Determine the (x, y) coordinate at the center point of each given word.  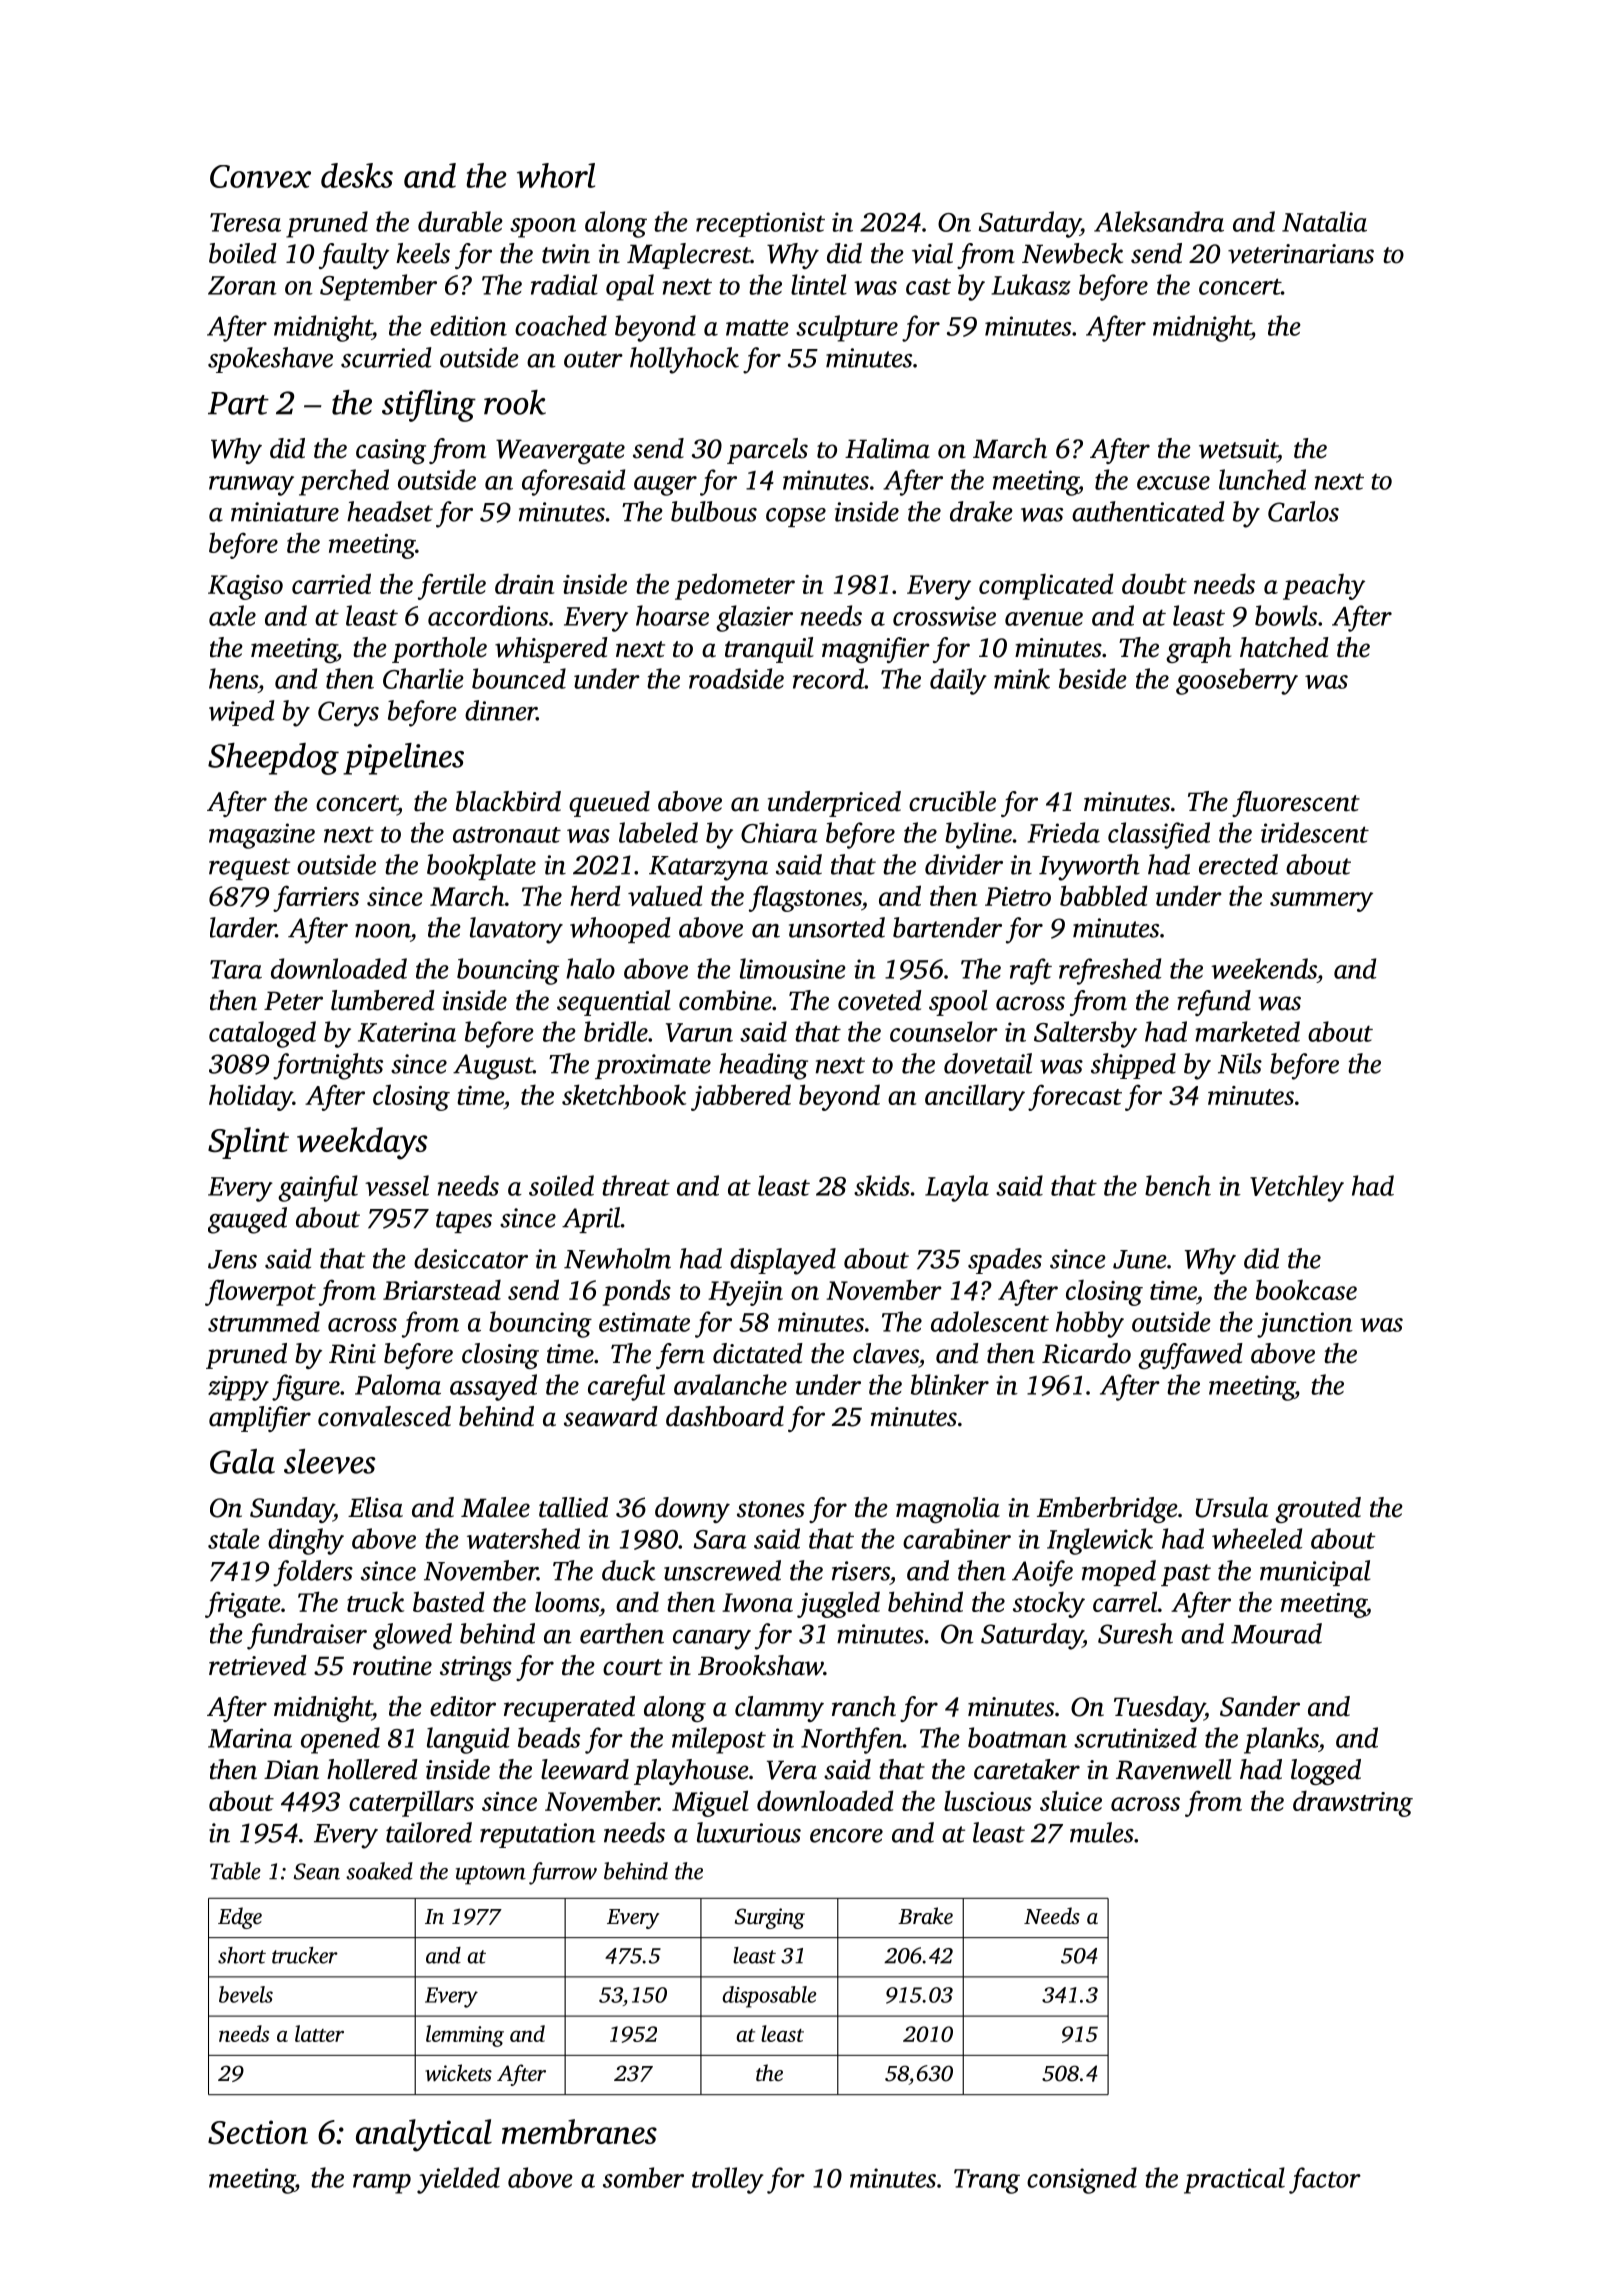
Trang (987, 2181)
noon (382, 931)
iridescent (1315, 832)
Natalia (1324, 221)
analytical (424, 2135)
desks (357, 175)
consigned (1082, 2180)
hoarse (672, 615)
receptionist (760, 224)
